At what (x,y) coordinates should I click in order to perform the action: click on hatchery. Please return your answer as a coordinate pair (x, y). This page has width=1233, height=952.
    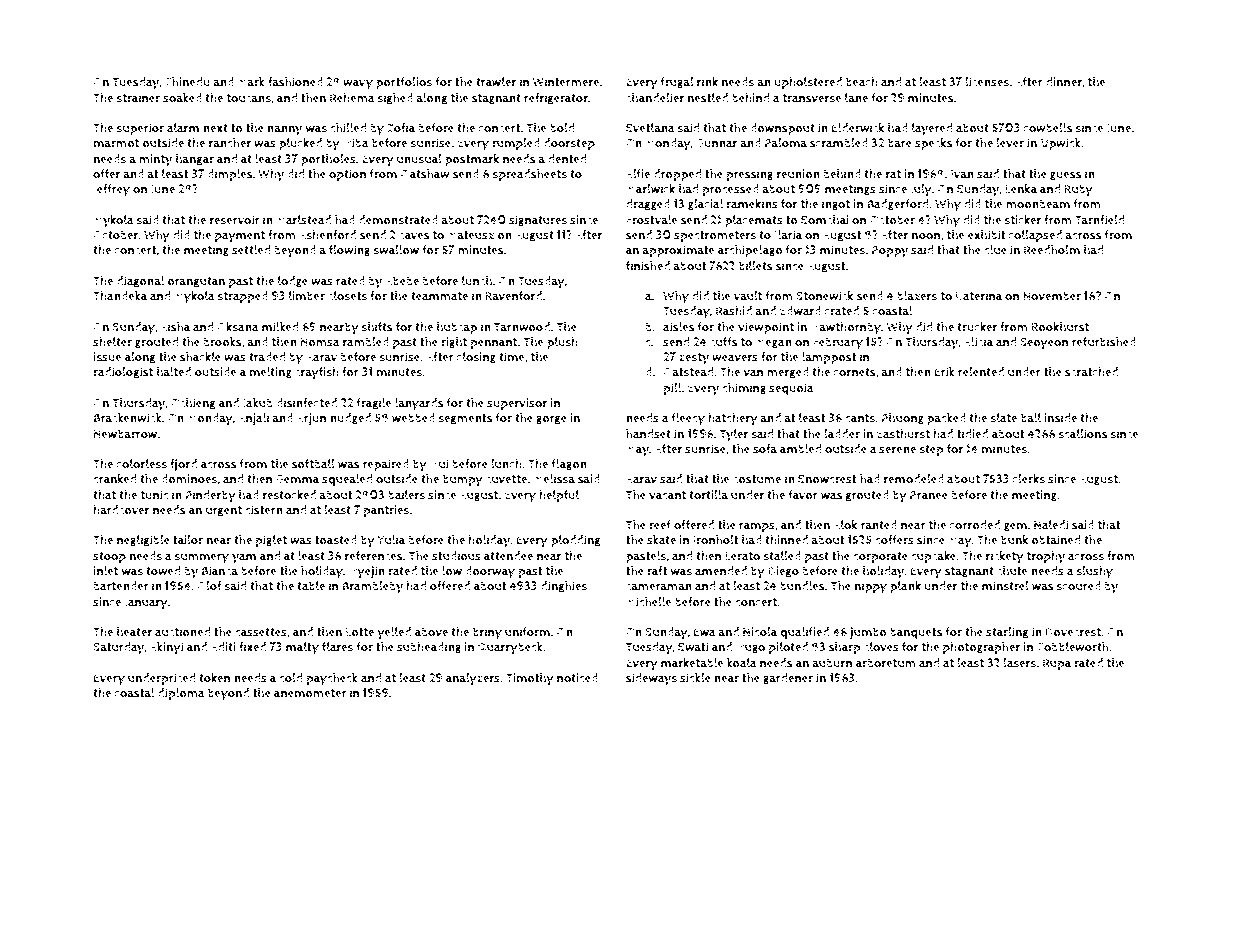
    Looking at the image, I should click on (733, 419).
